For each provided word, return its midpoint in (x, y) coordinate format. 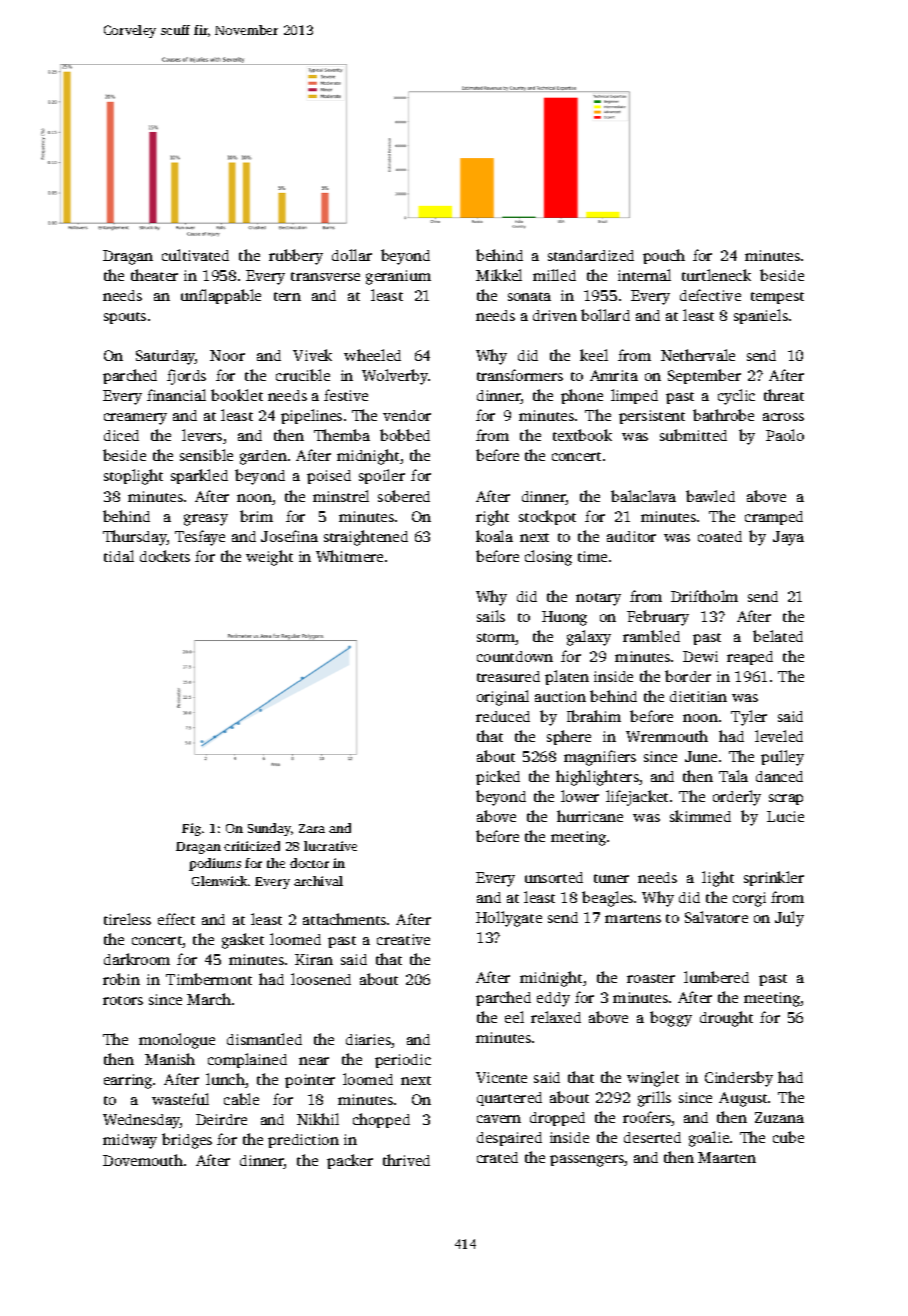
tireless (127, 919)
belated (778, 636)
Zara (312, 828)
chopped (381, 1120)
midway (130, 1141)
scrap (786, 799)
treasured (508, 676)
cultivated (195, 255)
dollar (352, 255)
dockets (165, 556)
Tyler (749, 718)
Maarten (727, 1157)
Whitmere (349, 556)
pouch (664, 256)
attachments (344, 919)
